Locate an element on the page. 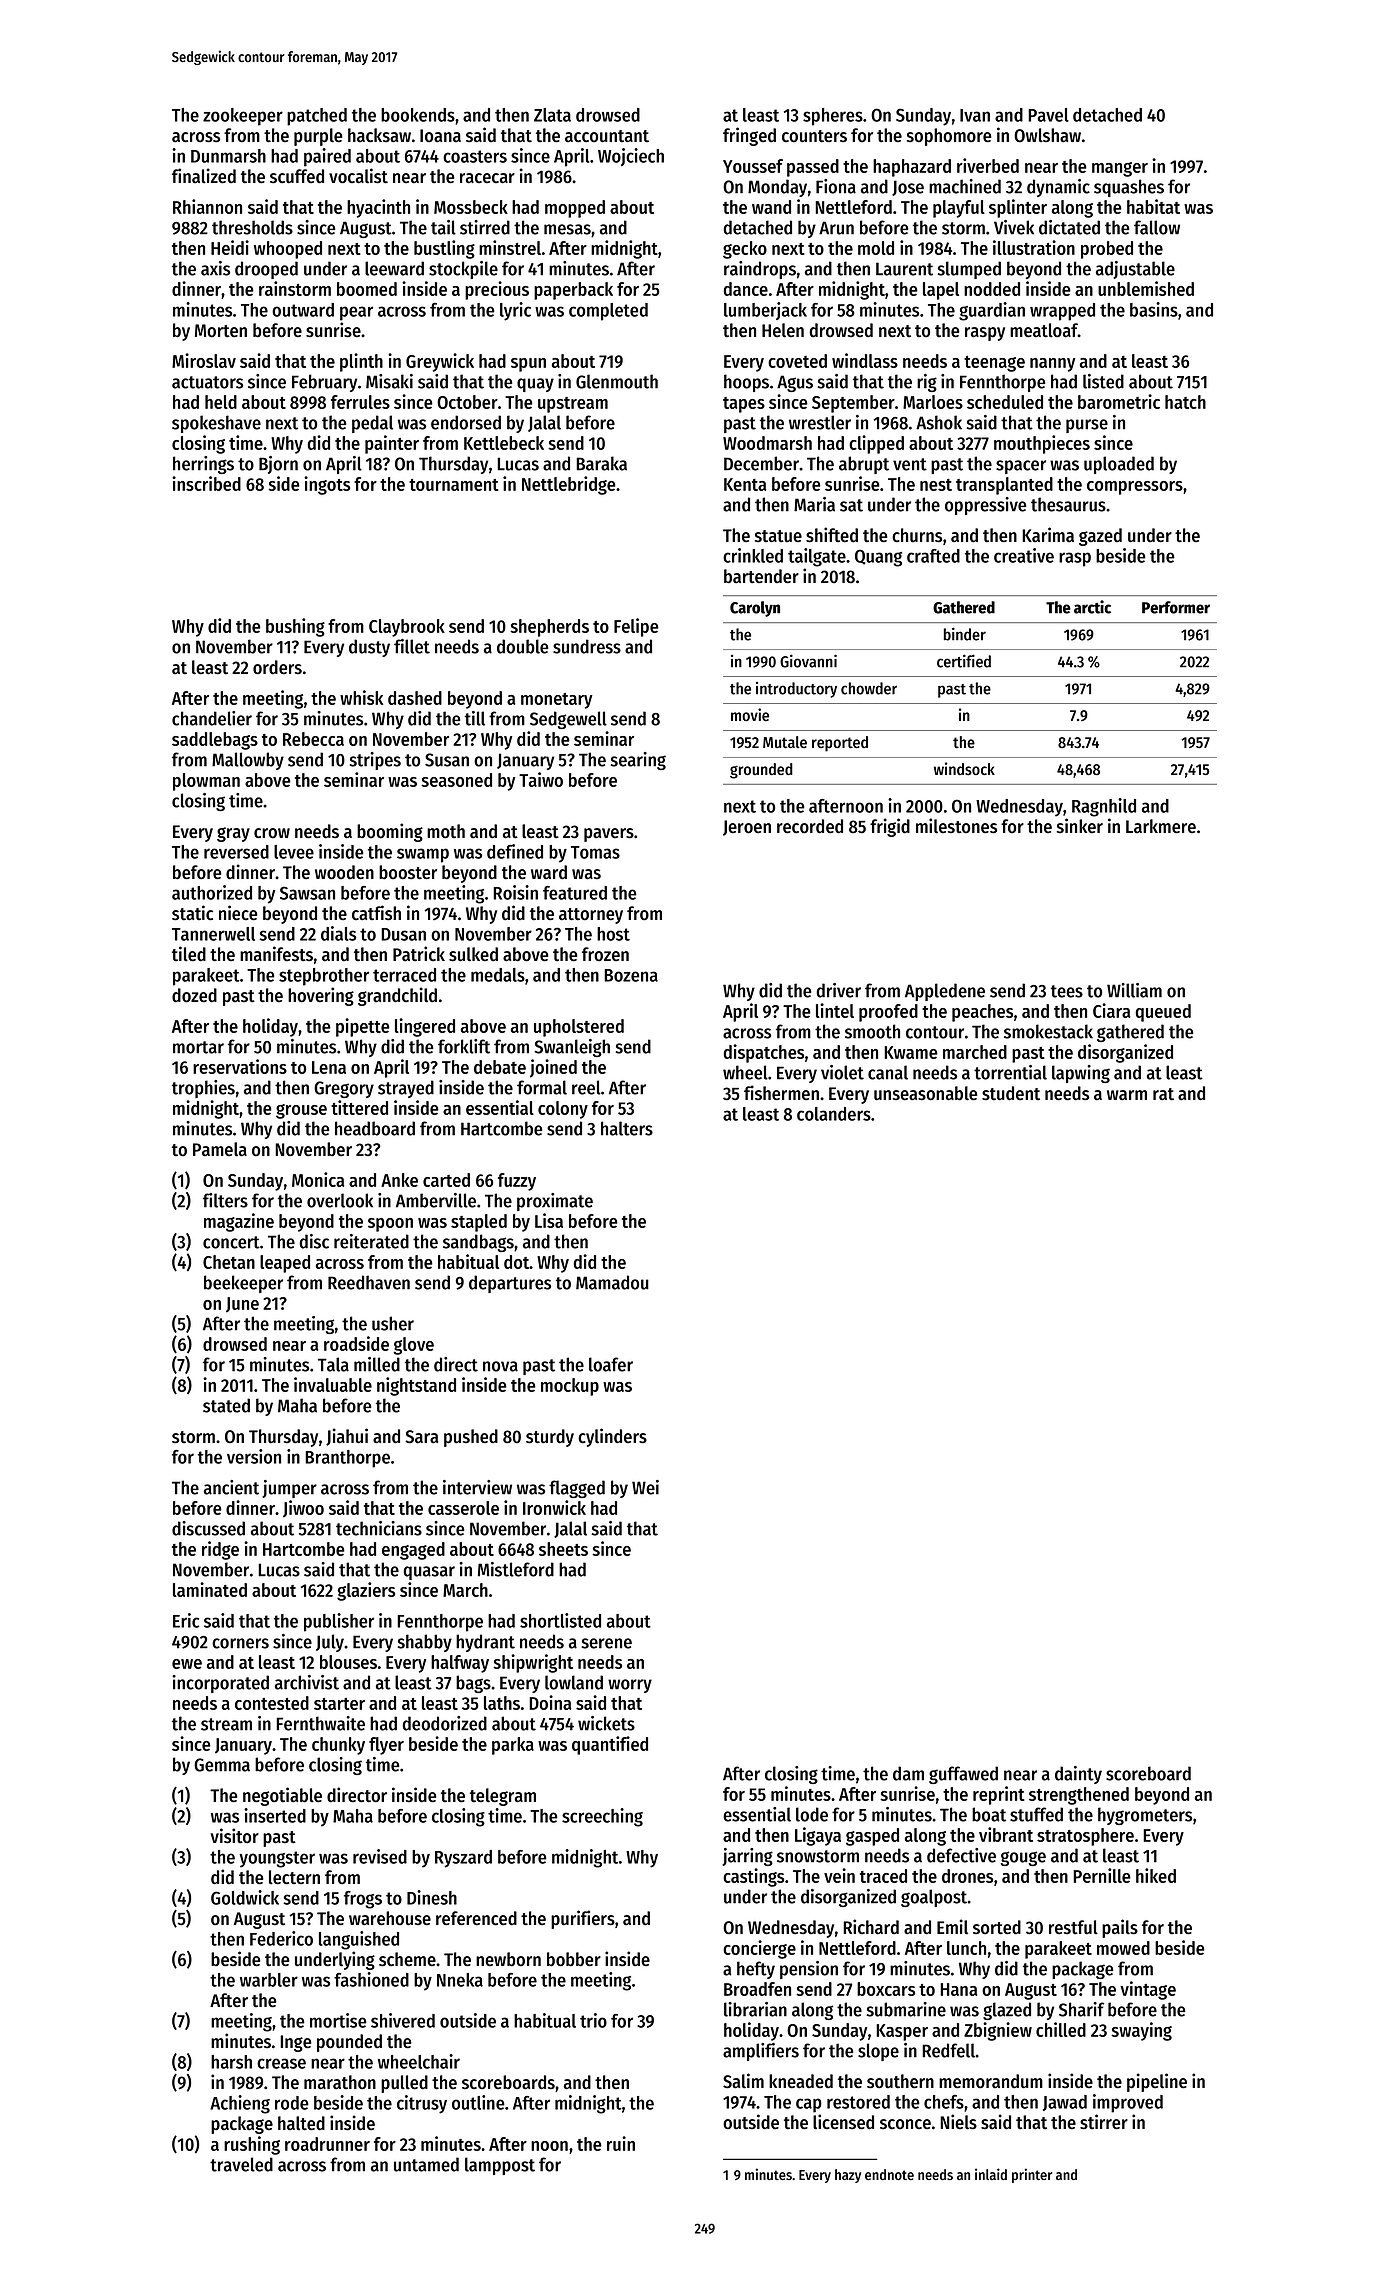 This image has height=2287, width=1389. orders is located at coordinates (277, 667).
